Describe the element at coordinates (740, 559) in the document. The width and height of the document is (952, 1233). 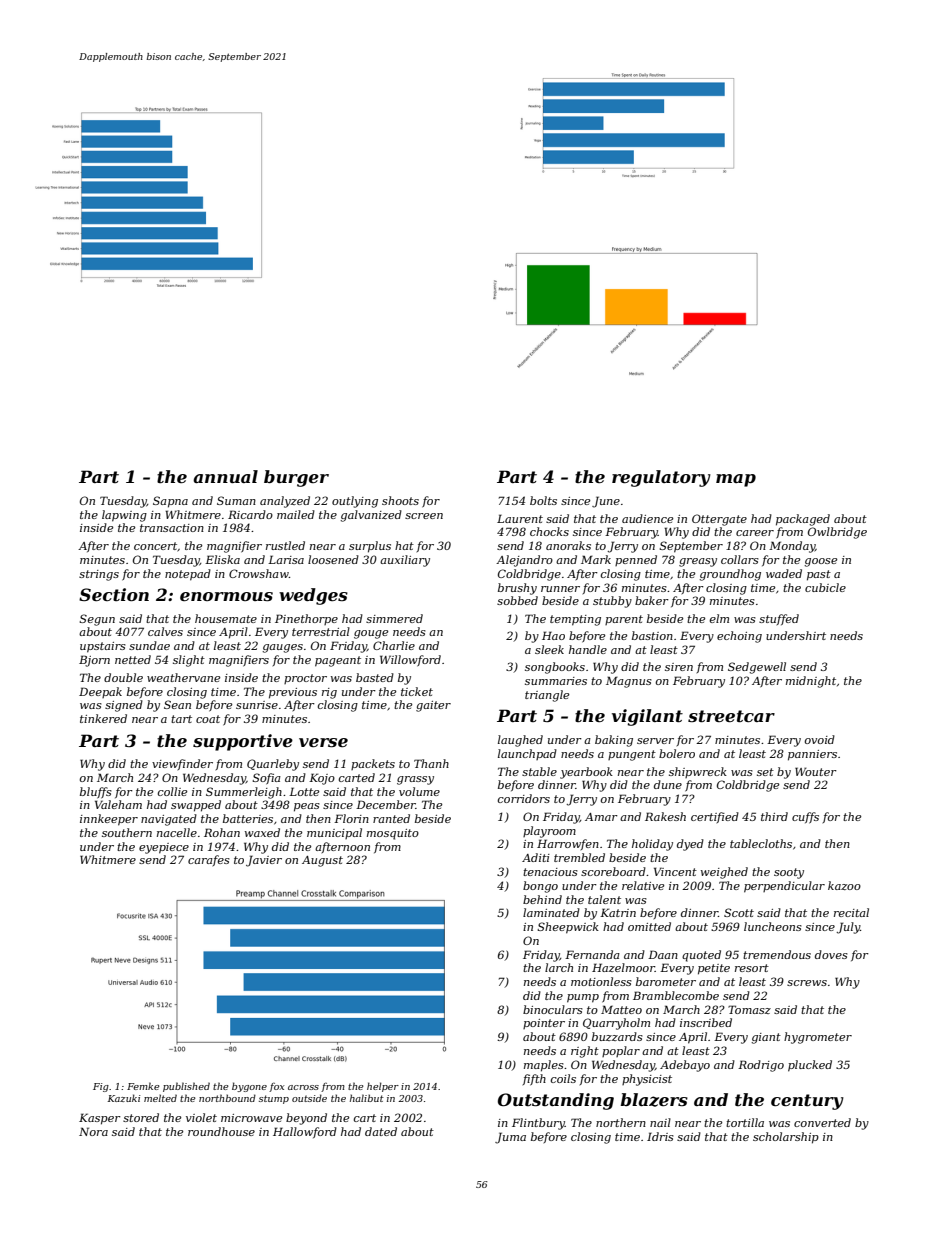
I see `collars` at that location.
